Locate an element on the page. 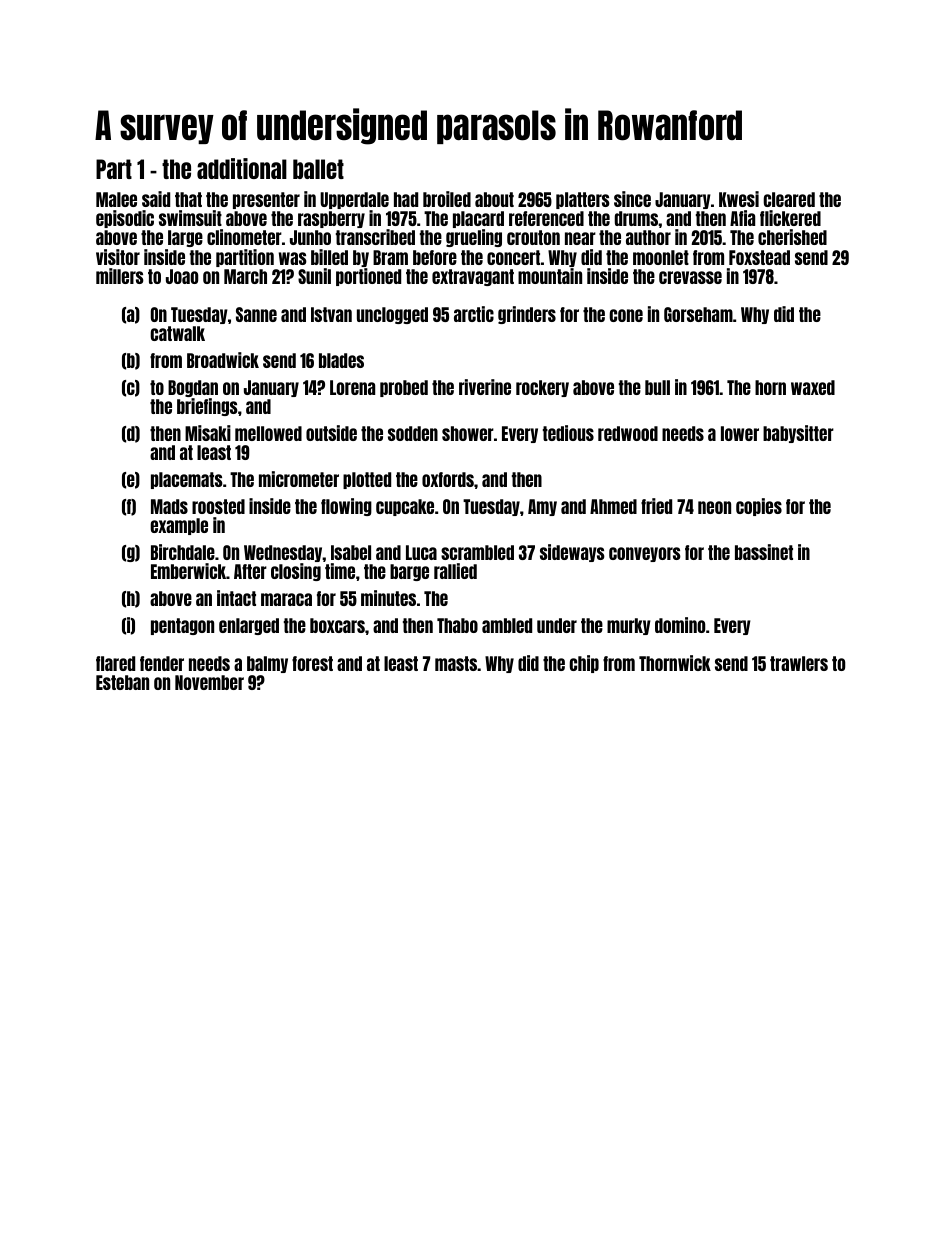  additional is located at coordinates (242, 168).
